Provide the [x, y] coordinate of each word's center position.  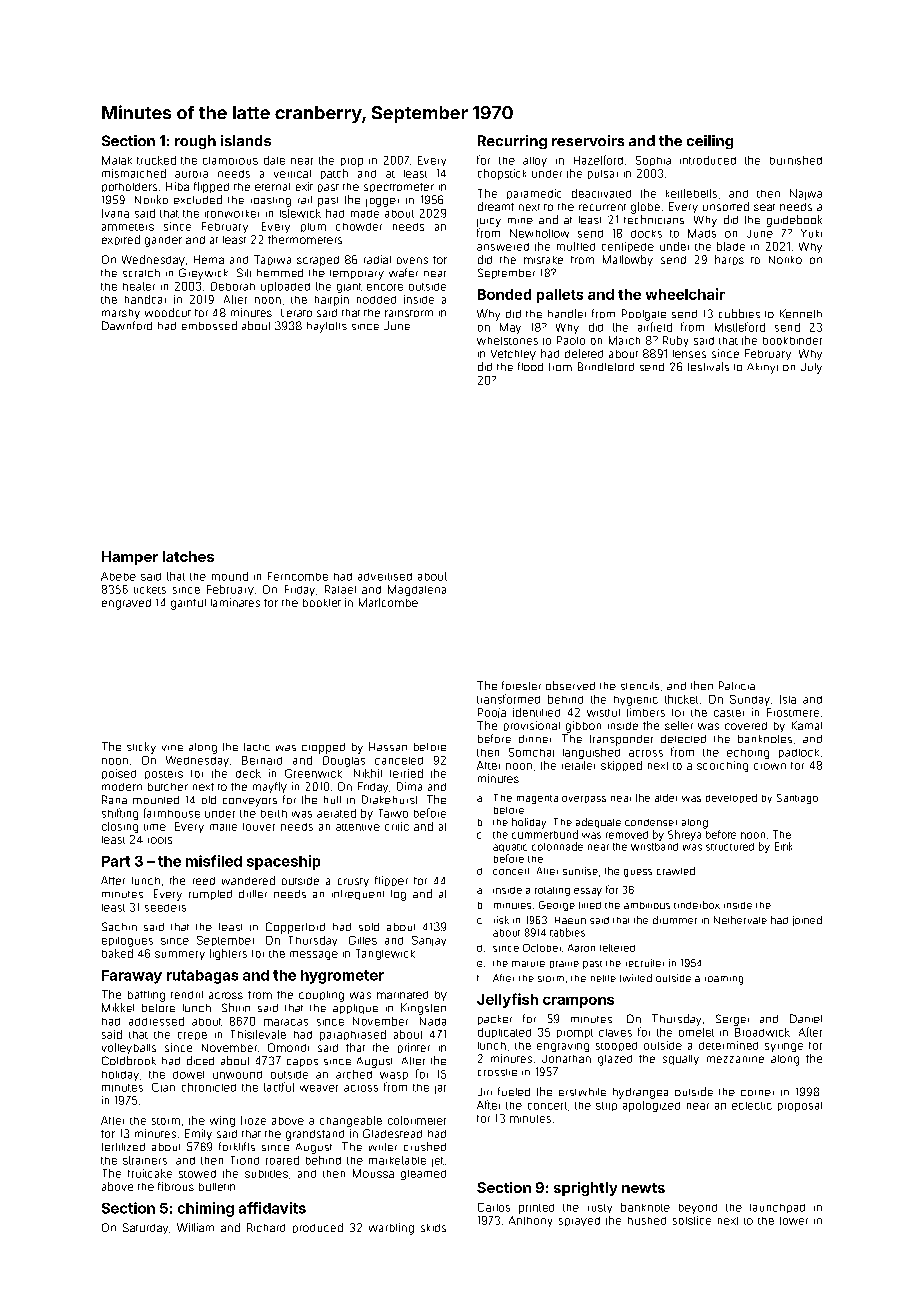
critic [397, 826]
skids [433, 1228]
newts [643, 1188]
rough [195, 142]
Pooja [492, 713]
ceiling [710, 142]
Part [116, 861]
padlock [799, 753]
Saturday [145, 1228]
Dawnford [127, 325]
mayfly [270, 787]
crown [770, 766]
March [624, 340]
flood [530, 366]
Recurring [512, 142]
